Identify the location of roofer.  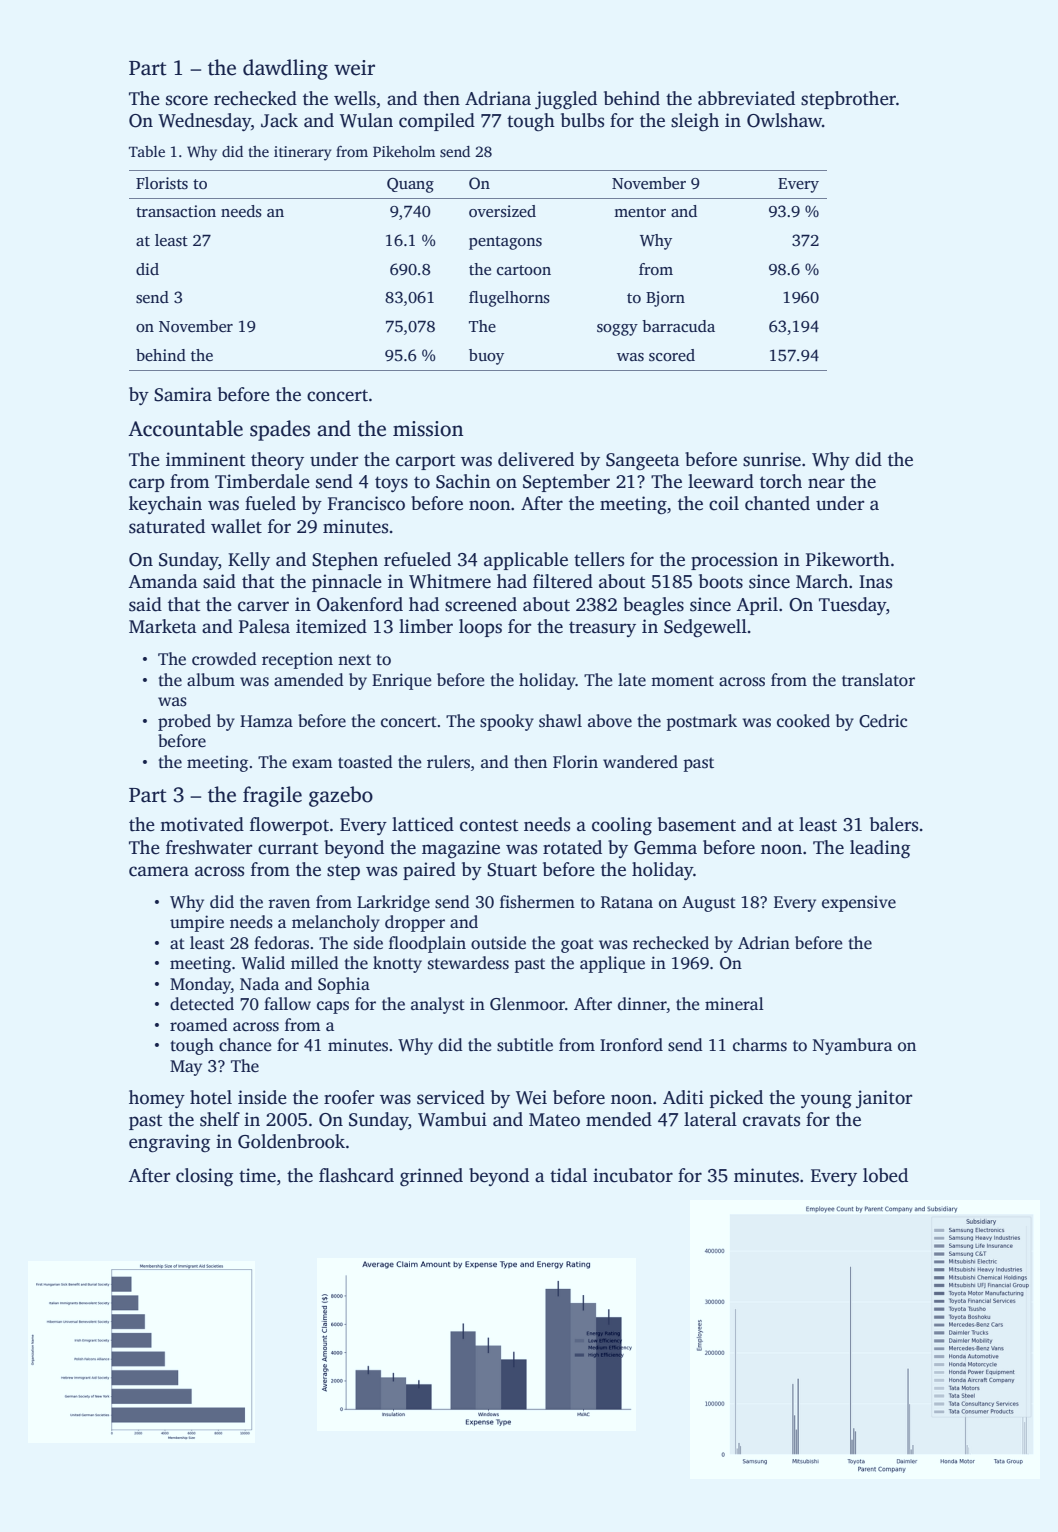
(349, 1097).
